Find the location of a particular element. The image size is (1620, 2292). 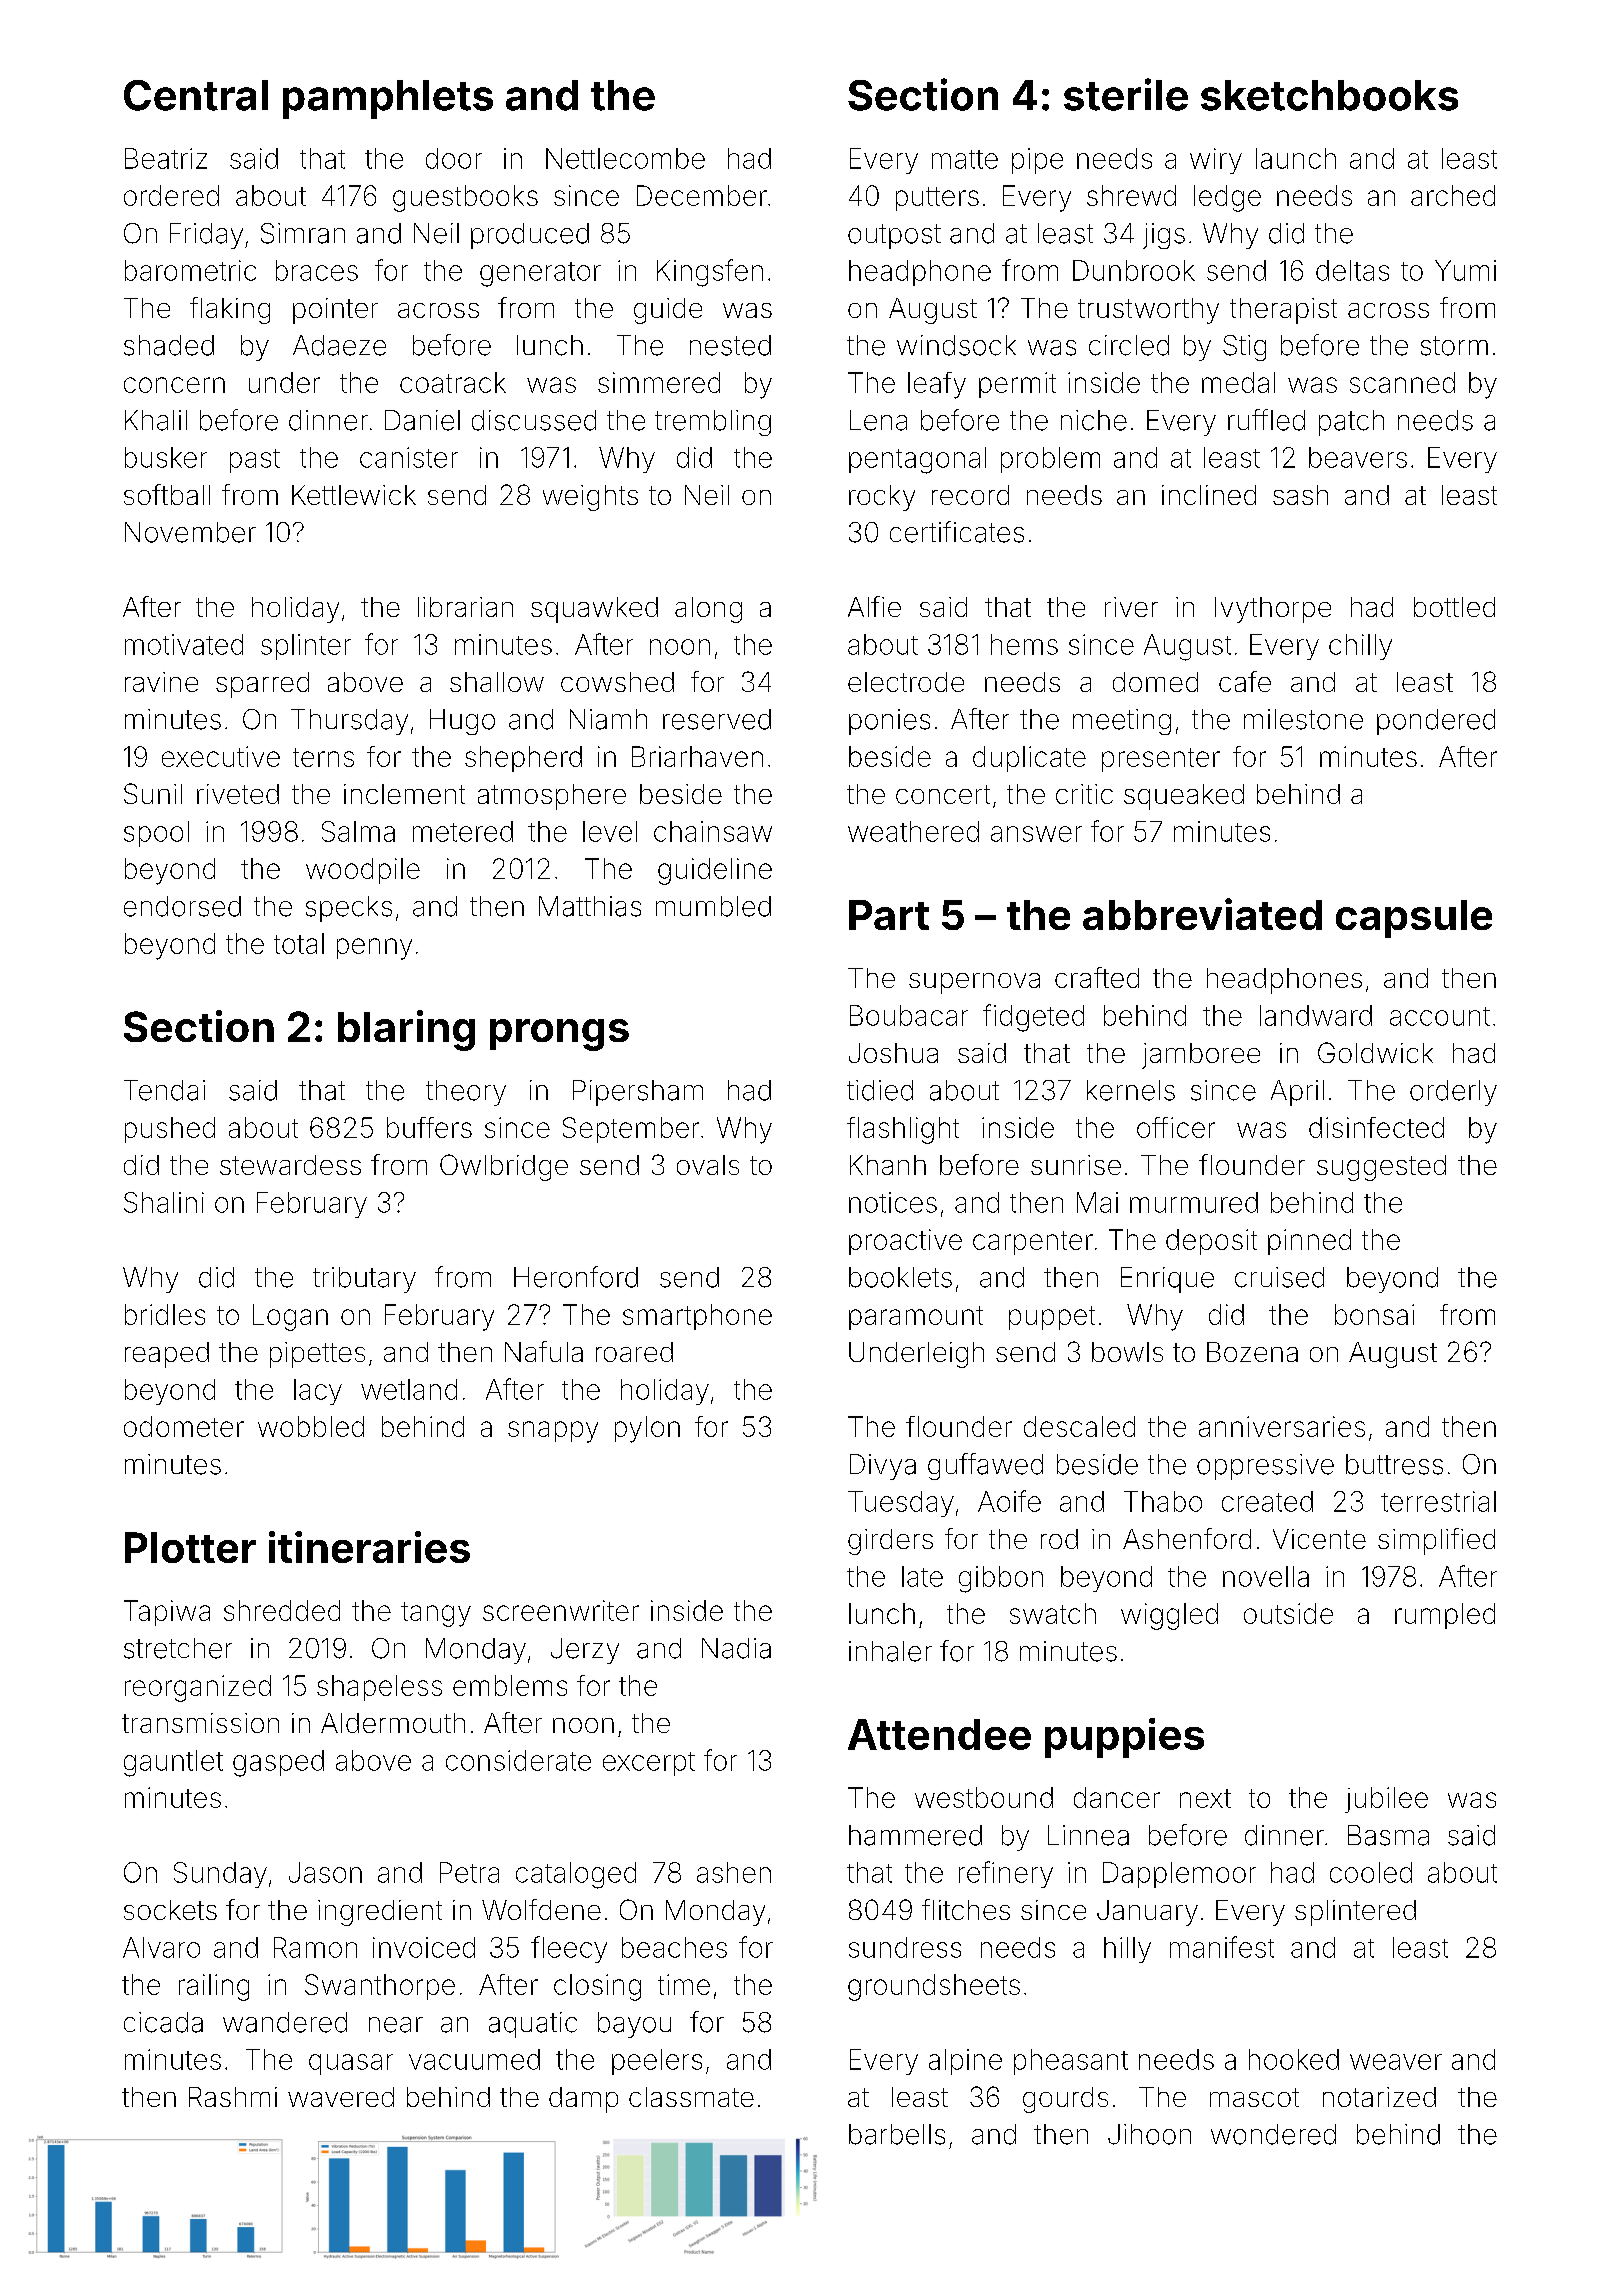

scanned is located at coordinates (1402, 382).
